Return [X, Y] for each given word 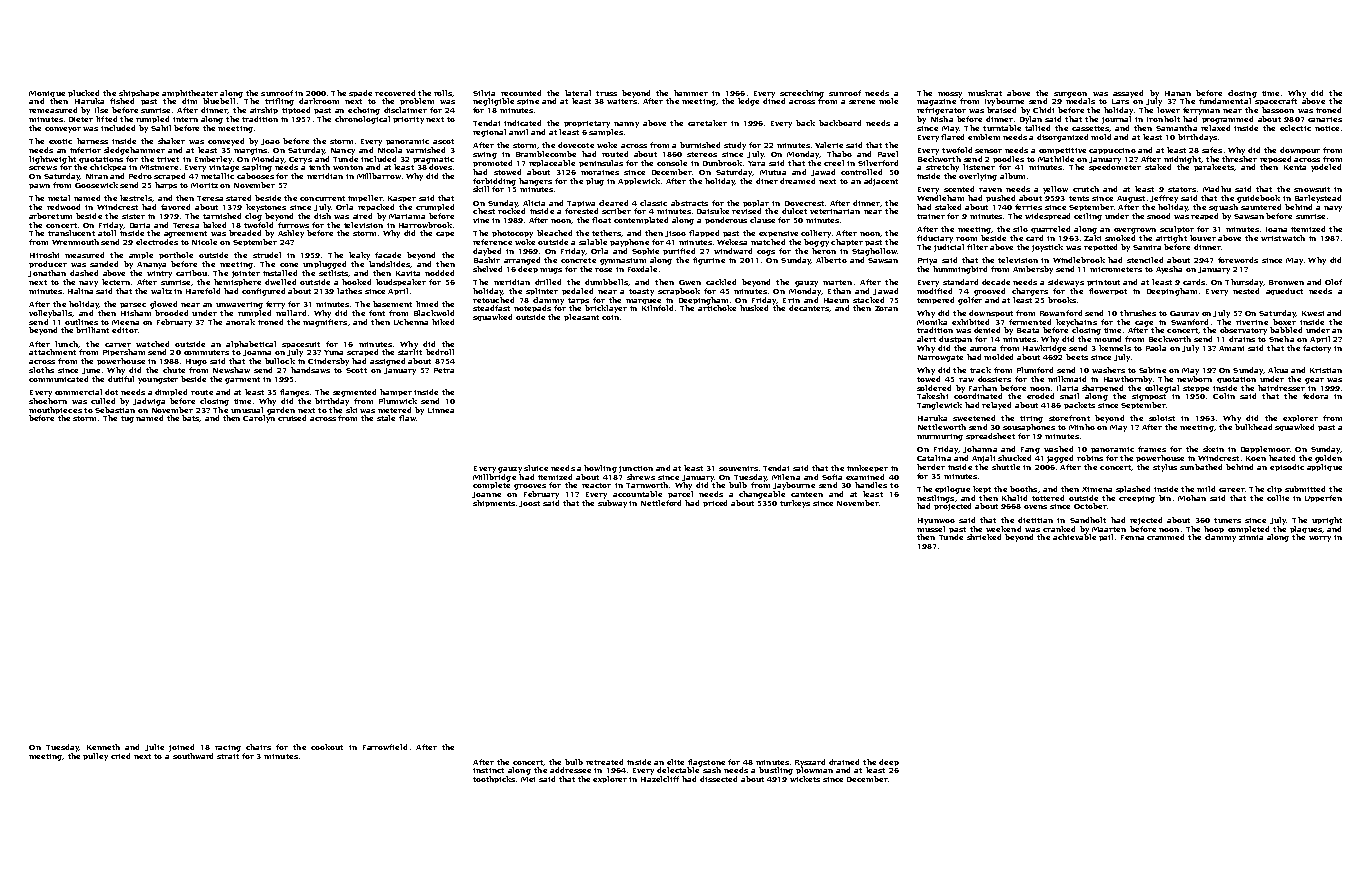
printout [1103, 283]
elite [675, 762]
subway [612, 504]
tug [127, 419]
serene [862, 102]
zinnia [1251, 537]
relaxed [1215, 128]
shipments [494, 503]
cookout [327, 747]
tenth [319, 167]
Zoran [886, 308]
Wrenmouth [75, 242]
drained [844, 762]
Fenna [1132, 537]
